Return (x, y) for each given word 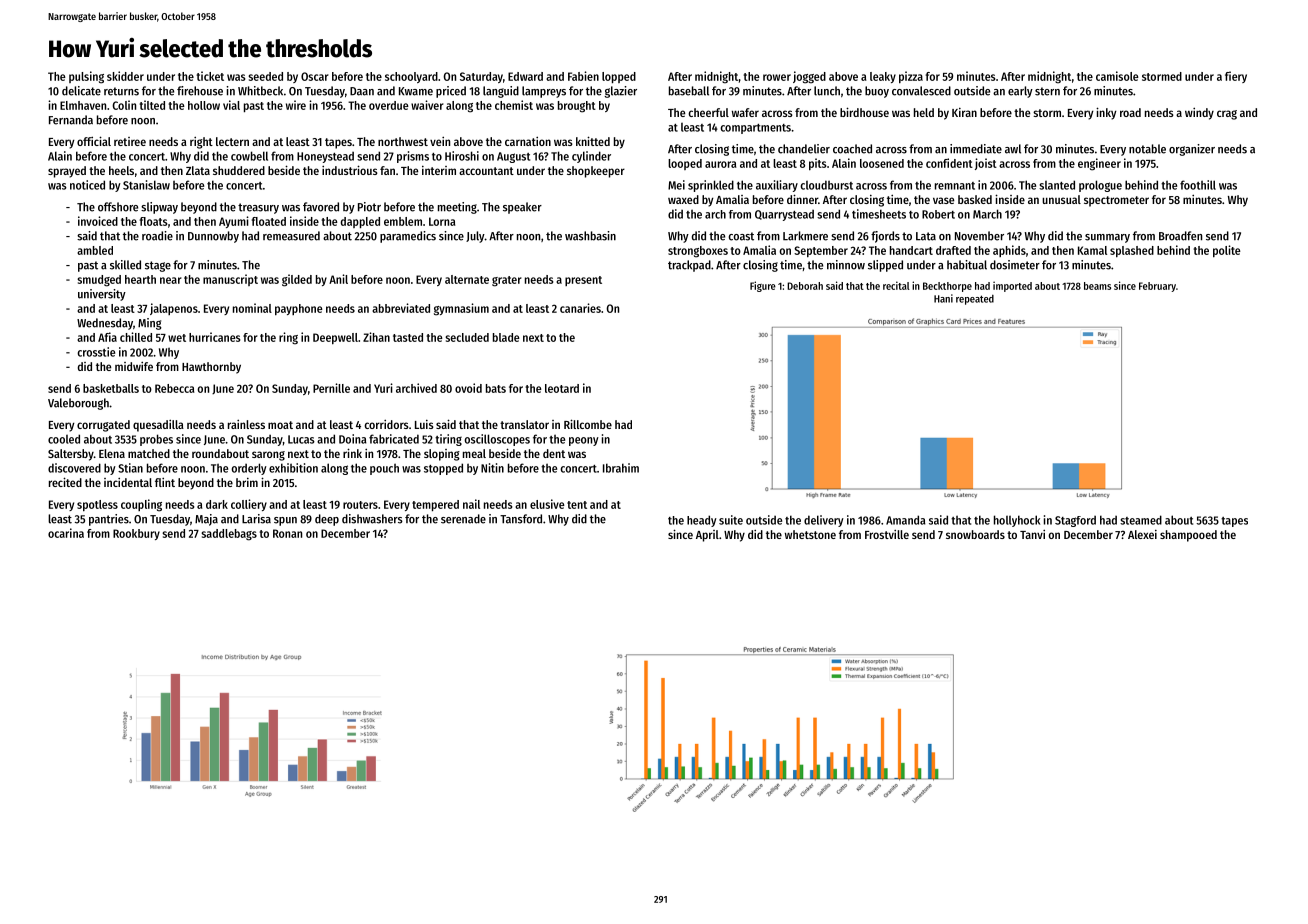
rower (777, 77)
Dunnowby (213, 237)
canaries (580, 308)
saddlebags (229, 535)
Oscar (315, 76)
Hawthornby (211, 368)
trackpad (689, 266)
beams (1097, 286)
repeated (975, 300)
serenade (463, 519)
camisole (1117, 76)
